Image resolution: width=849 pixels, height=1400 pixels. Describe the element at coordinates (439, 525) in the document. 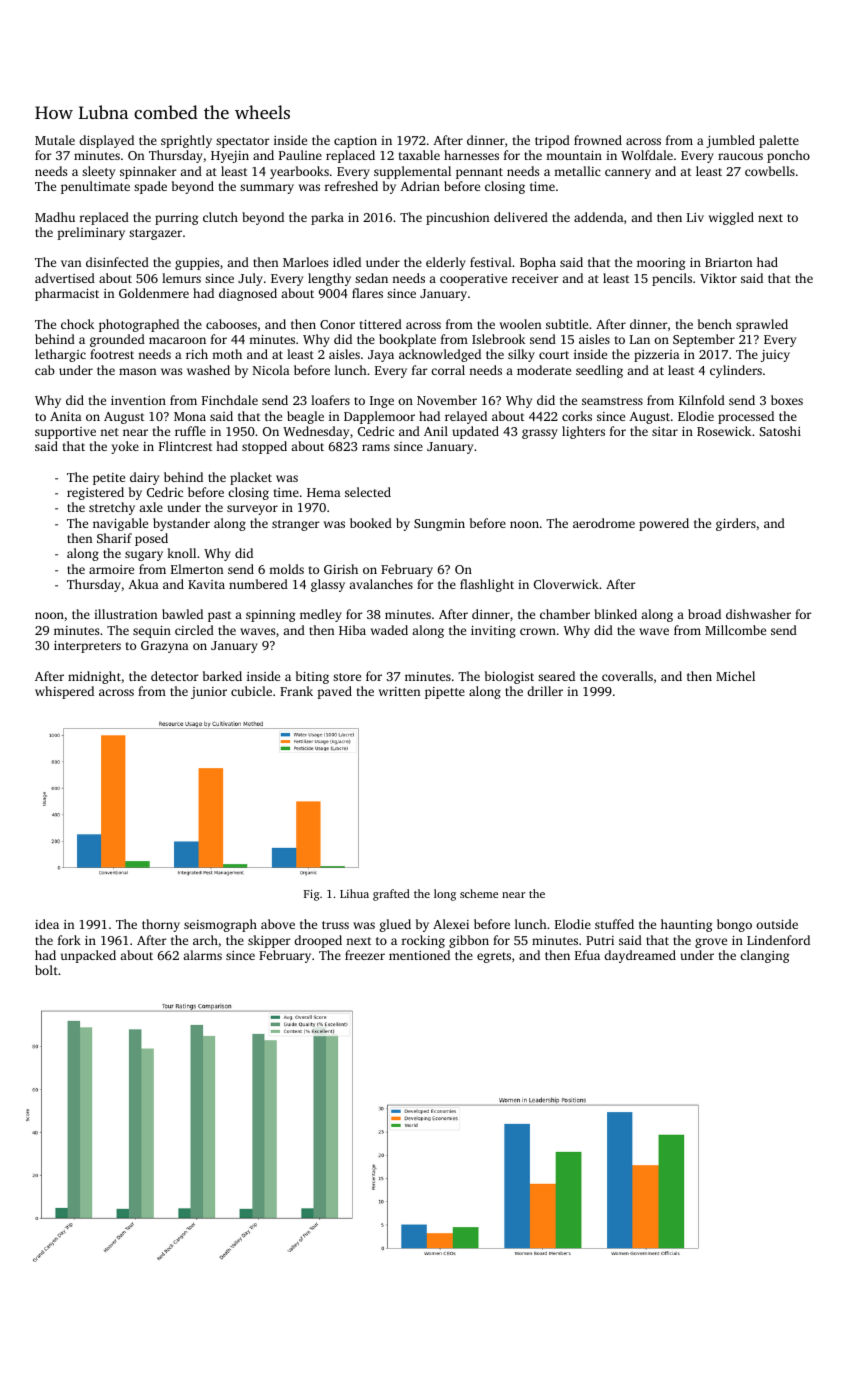

I see `Sungmin` at that location.
